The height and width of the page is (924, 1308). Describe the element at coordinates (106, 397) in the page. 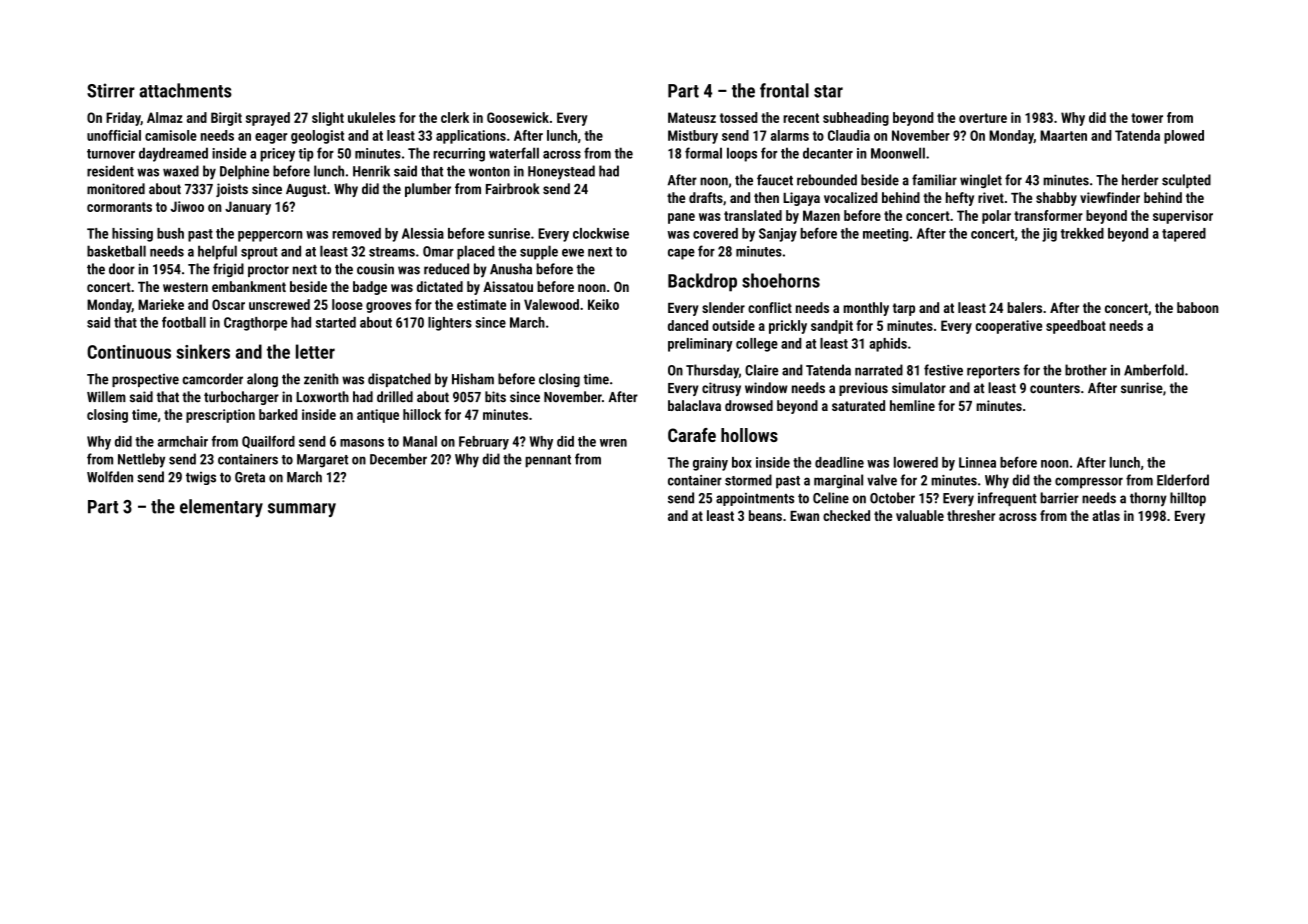

I see `Willem` at that location.
